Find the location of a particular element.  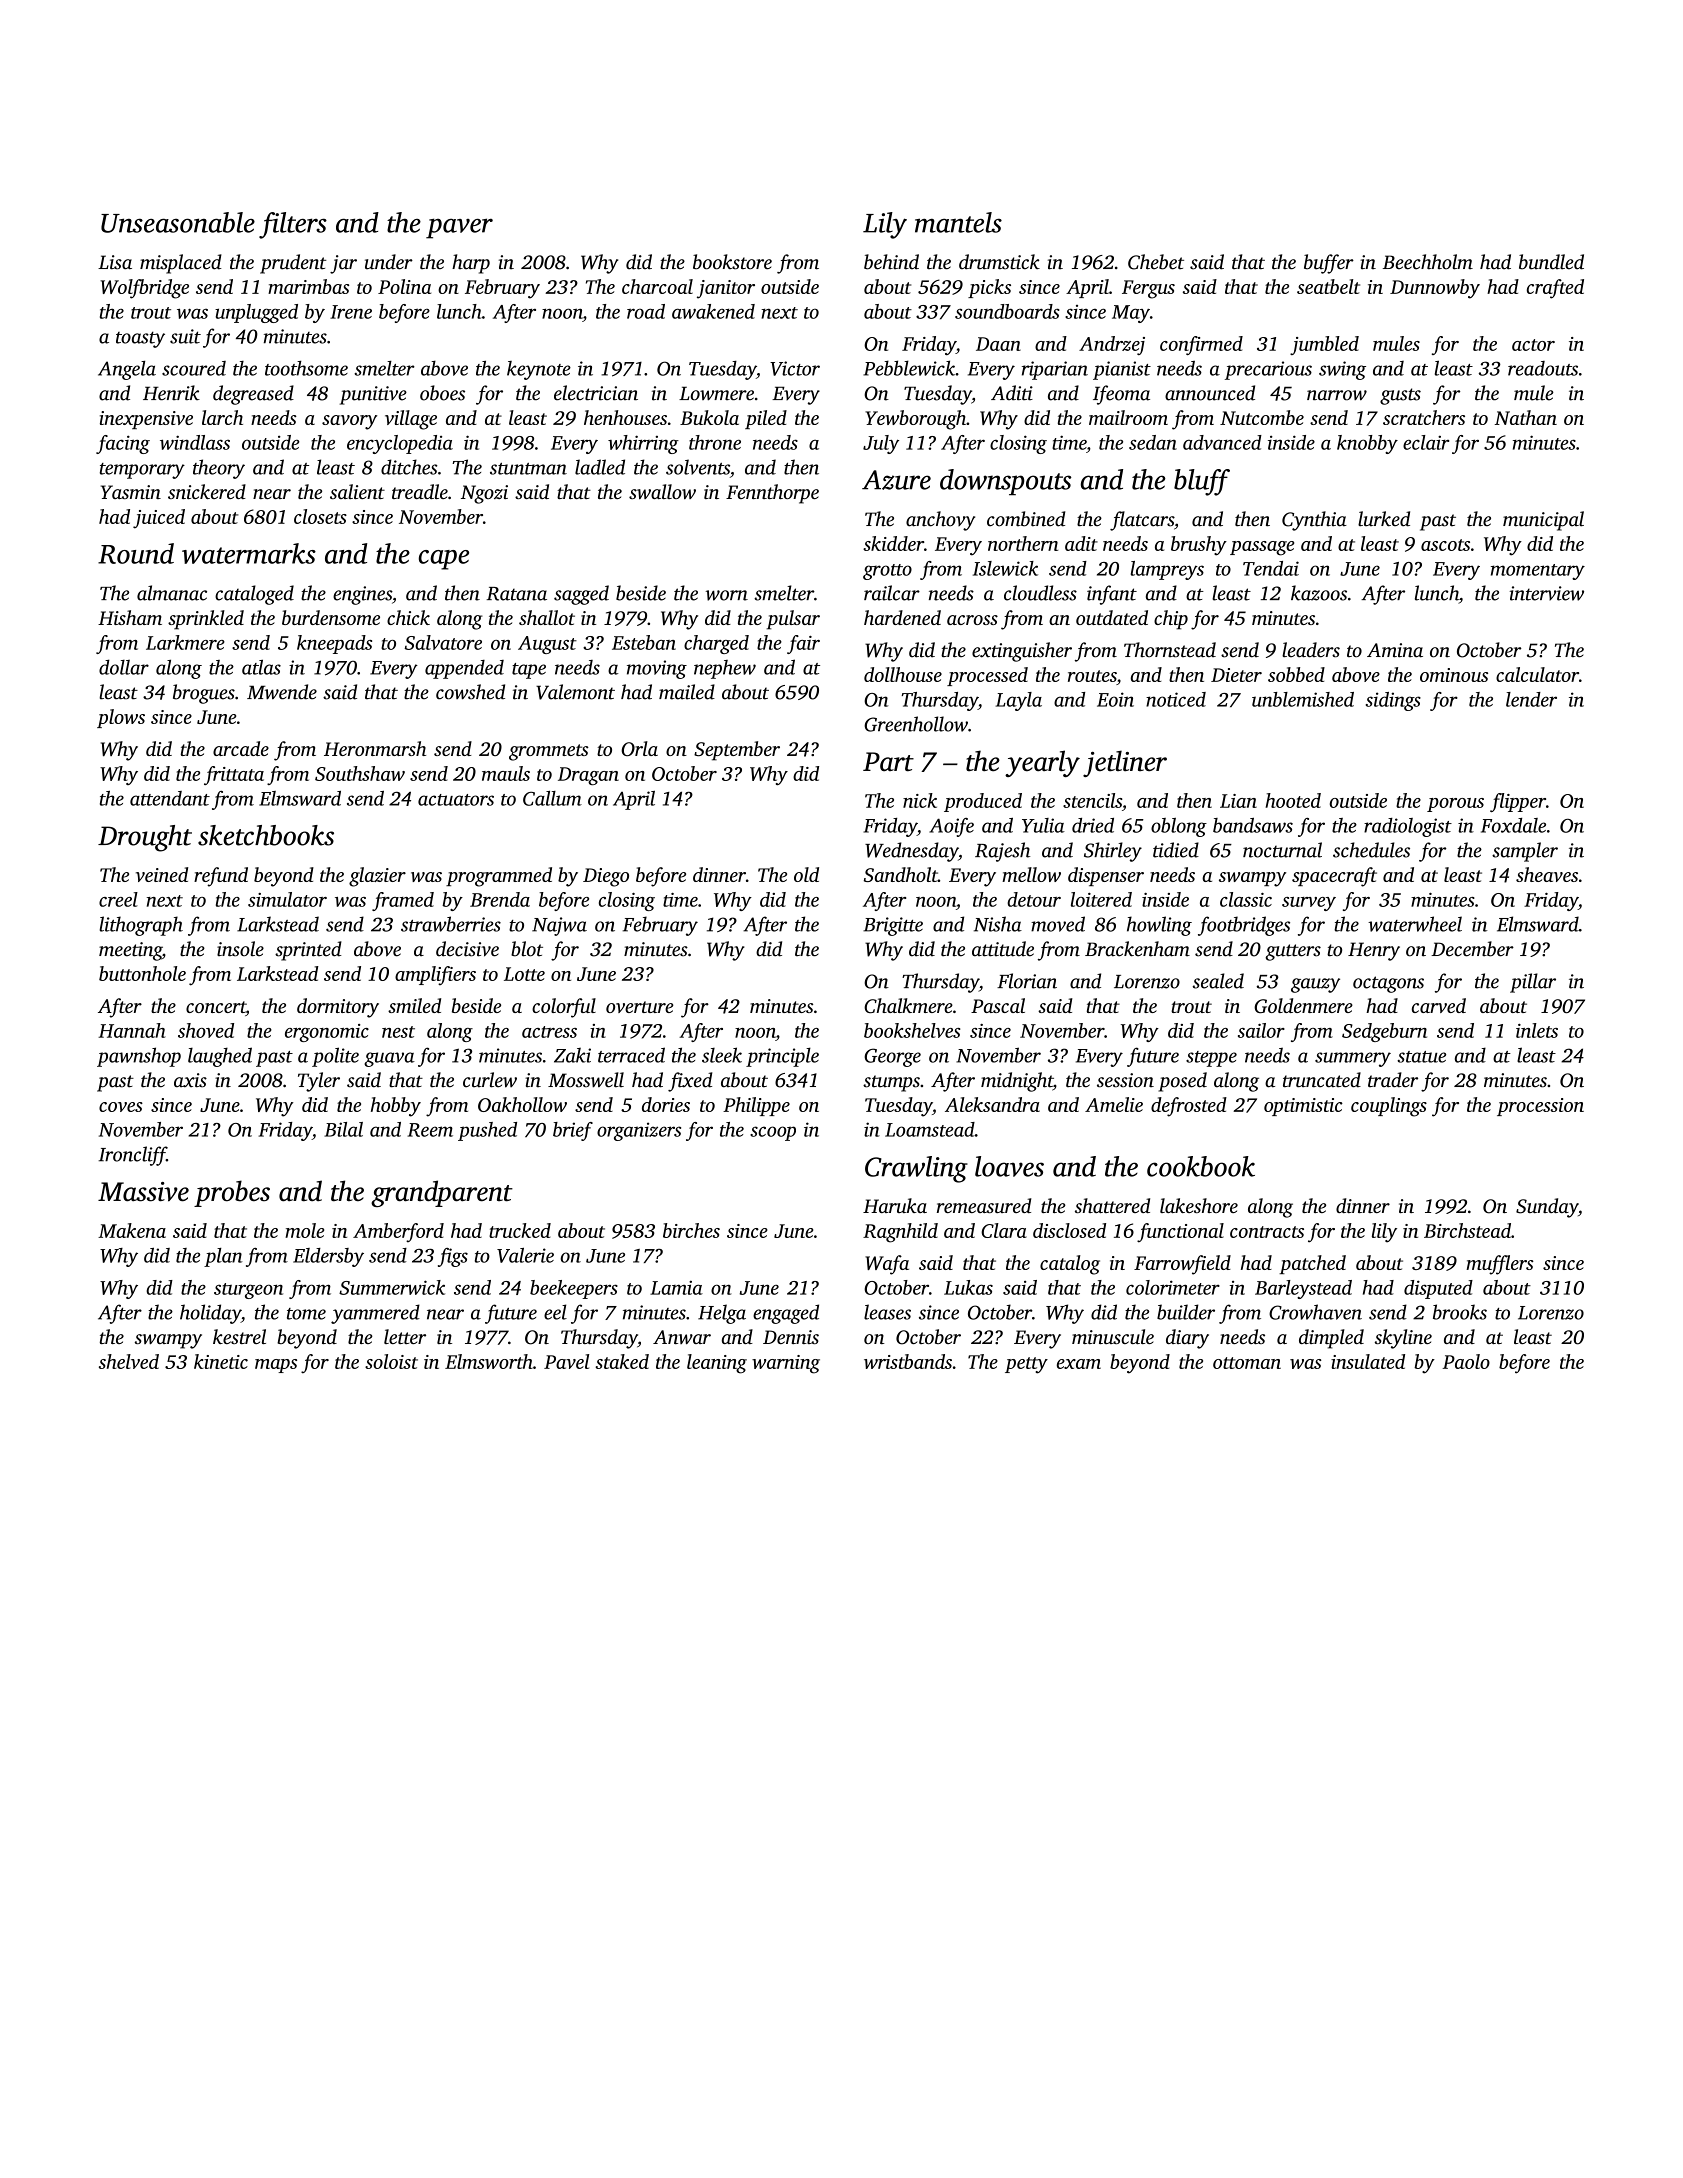

amplifiers is located at coordinates (435, 975).
